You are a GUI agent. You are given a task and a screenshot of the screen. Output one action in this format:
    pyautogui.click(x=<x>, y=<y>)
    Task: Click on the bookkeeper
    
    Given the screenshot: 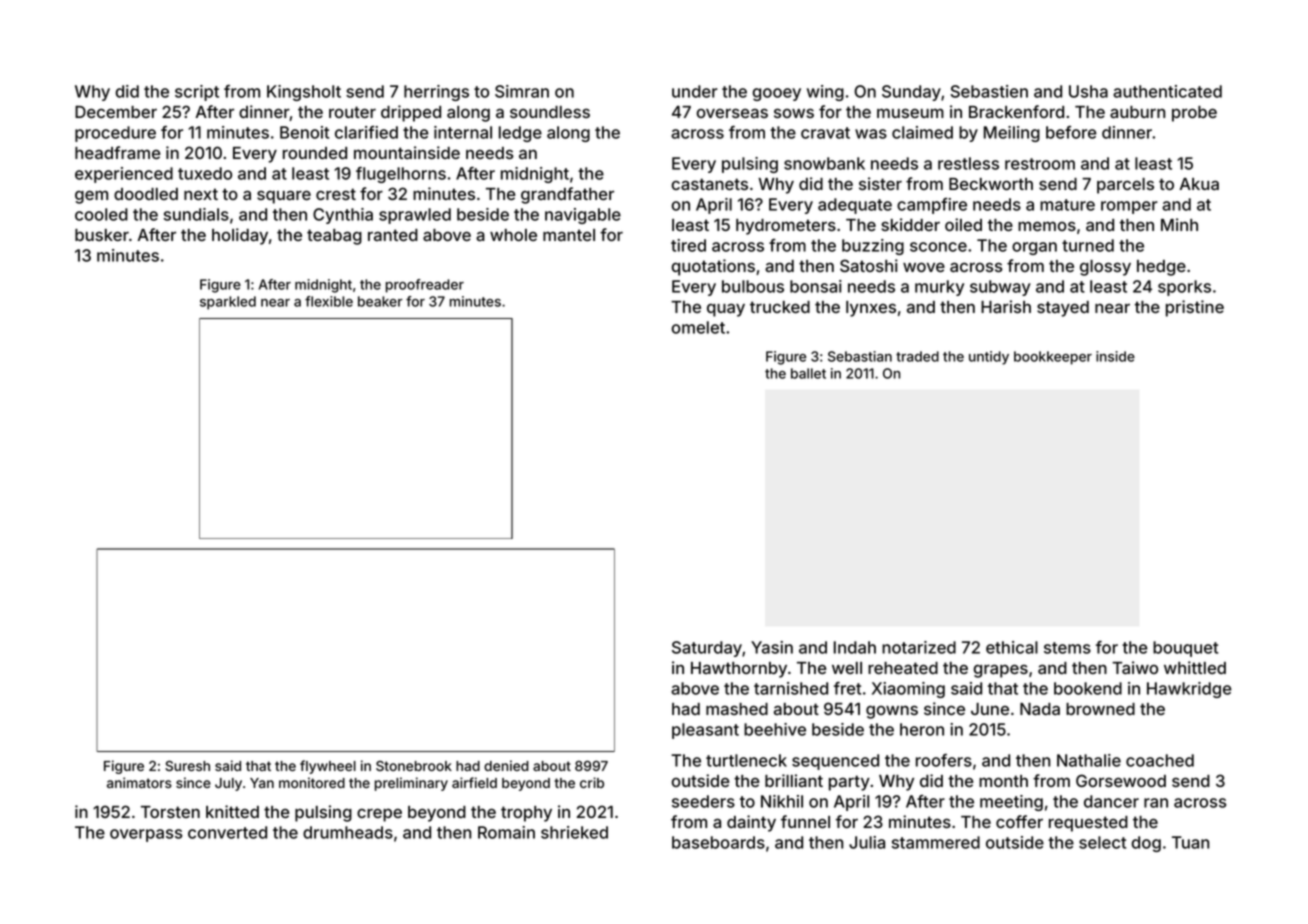 What is the action you would take?
    pyautogui.click(x=1053, y=358)
